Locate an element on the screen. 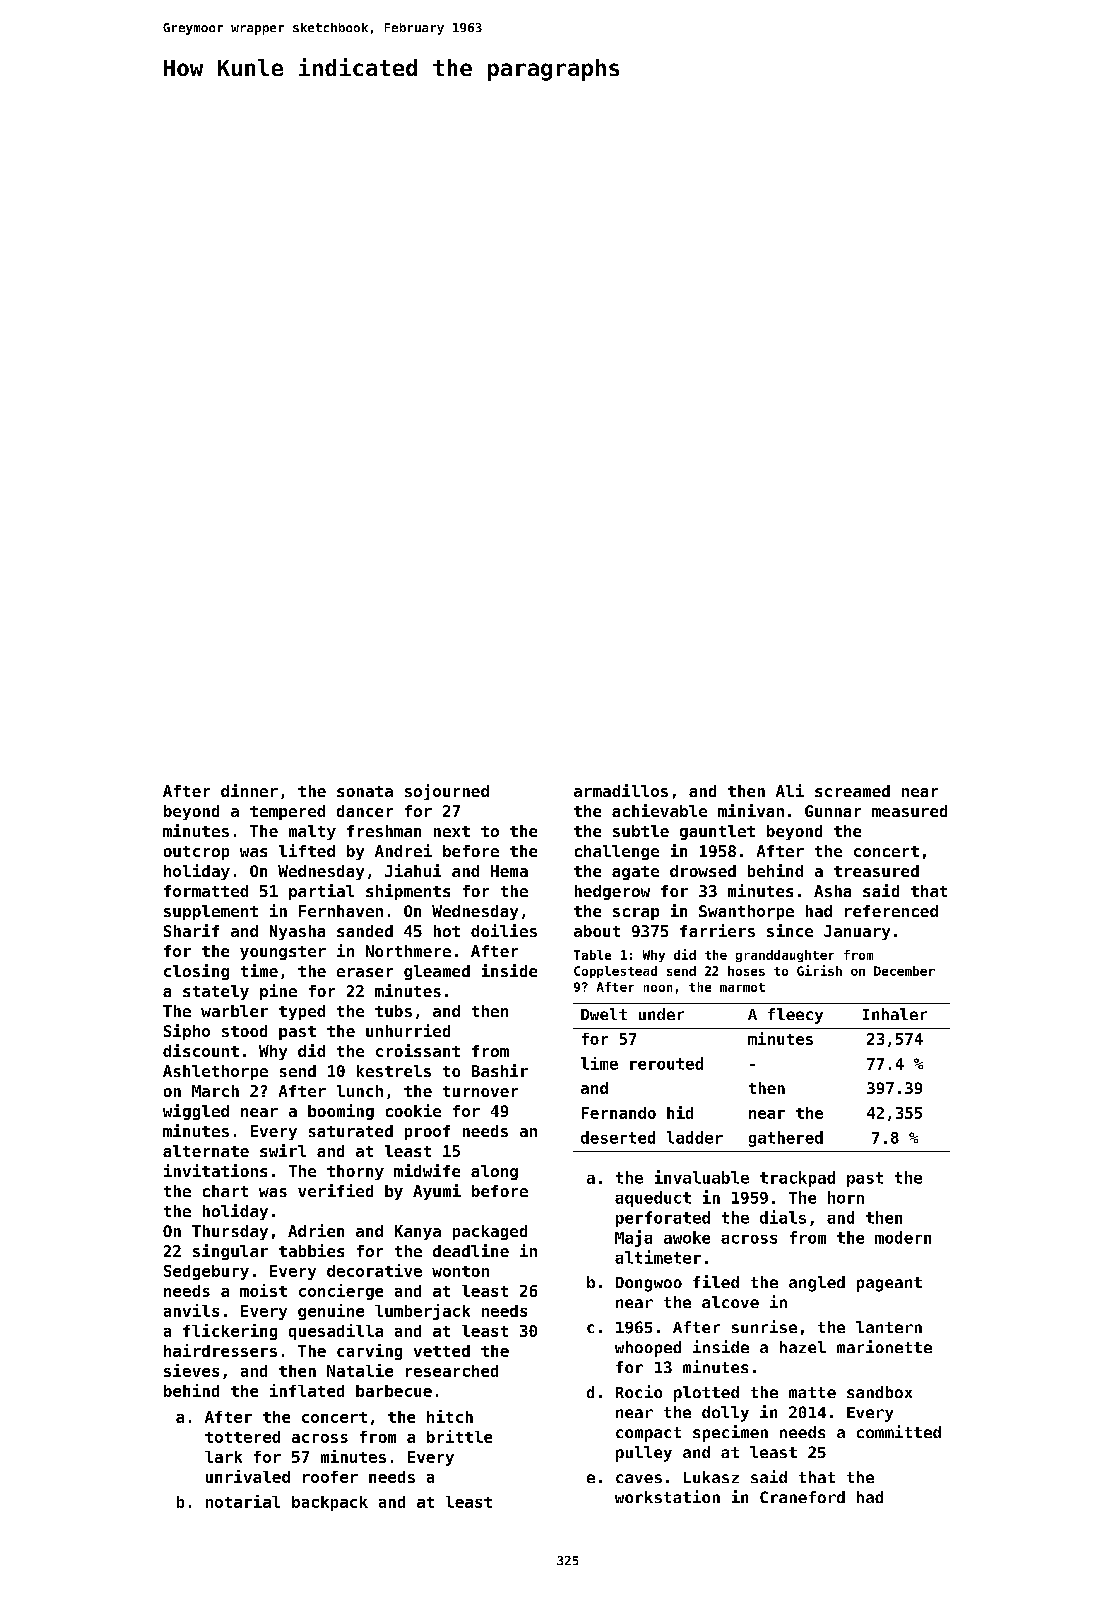 The image size is (1113, 1612). Girish is located at coordinates (819, 970).
